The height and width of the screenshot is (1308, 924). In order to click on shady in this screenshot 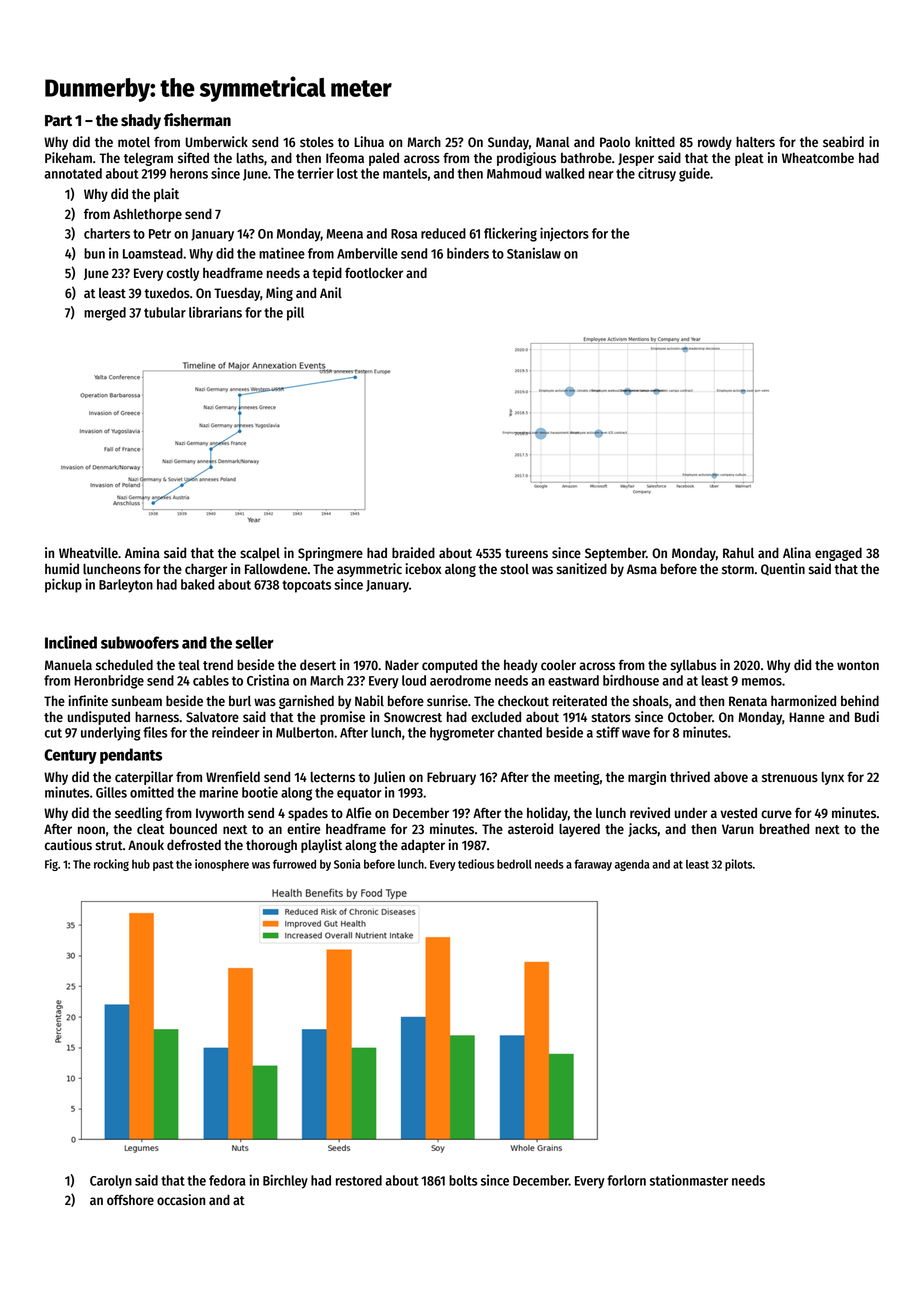, I will do `click(141, 122)`.
